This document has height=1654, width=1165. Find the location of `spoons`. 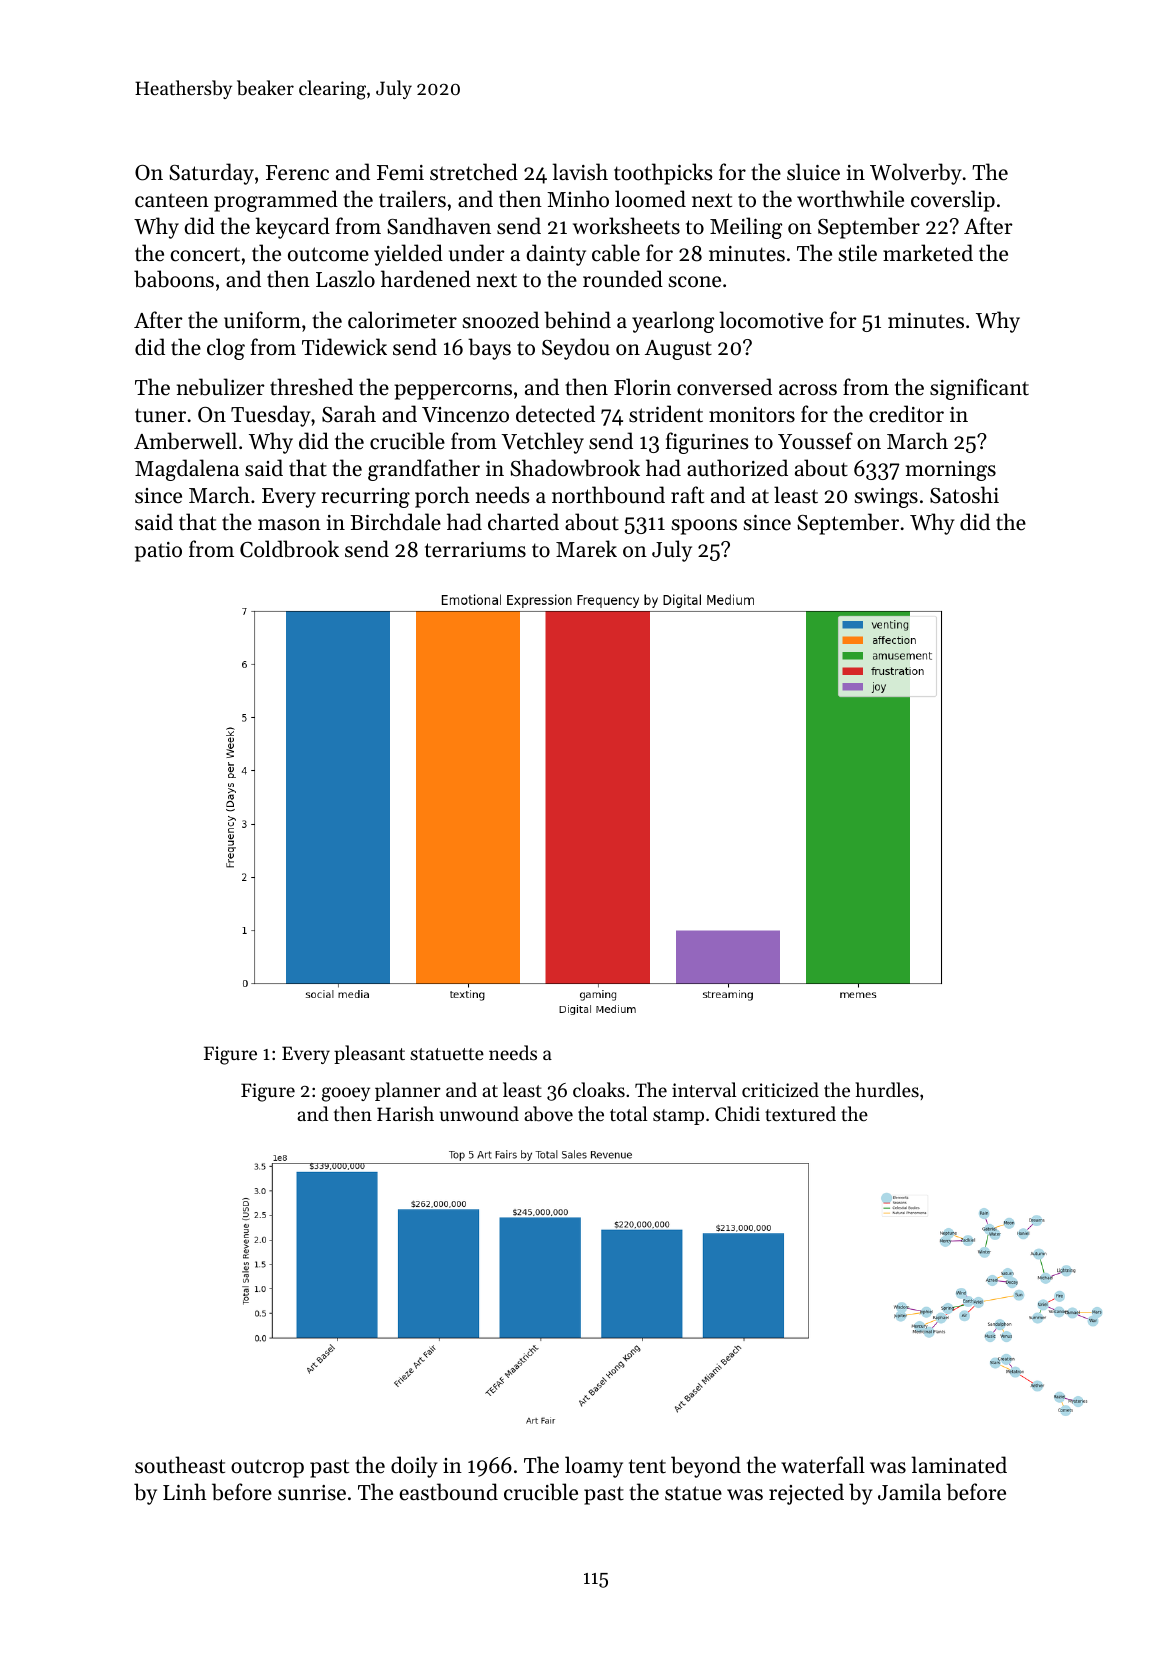

spoons is located at coordinates (704, 527).
